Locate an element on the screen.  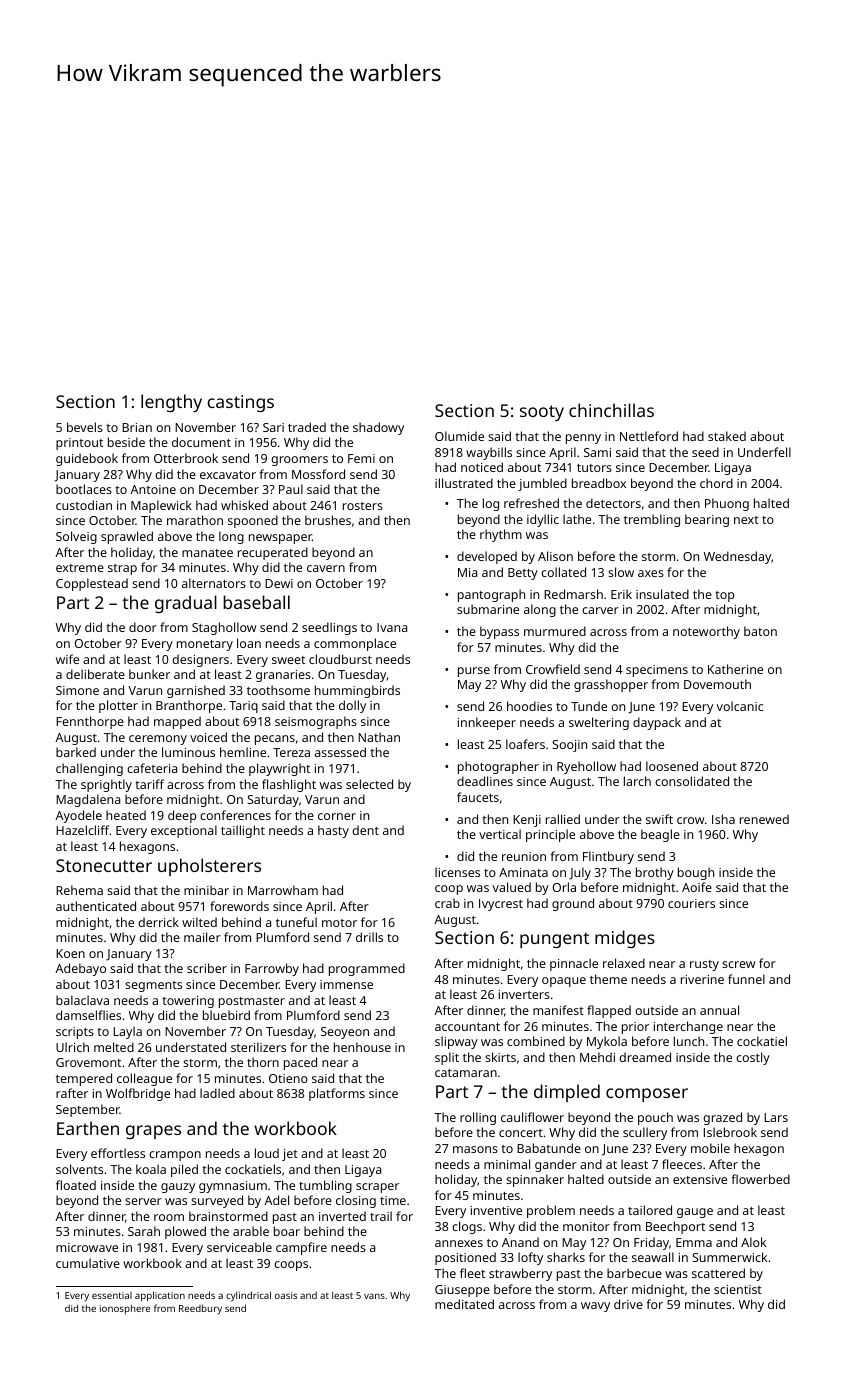
chinchillas is located at coordinates (611, 410).
